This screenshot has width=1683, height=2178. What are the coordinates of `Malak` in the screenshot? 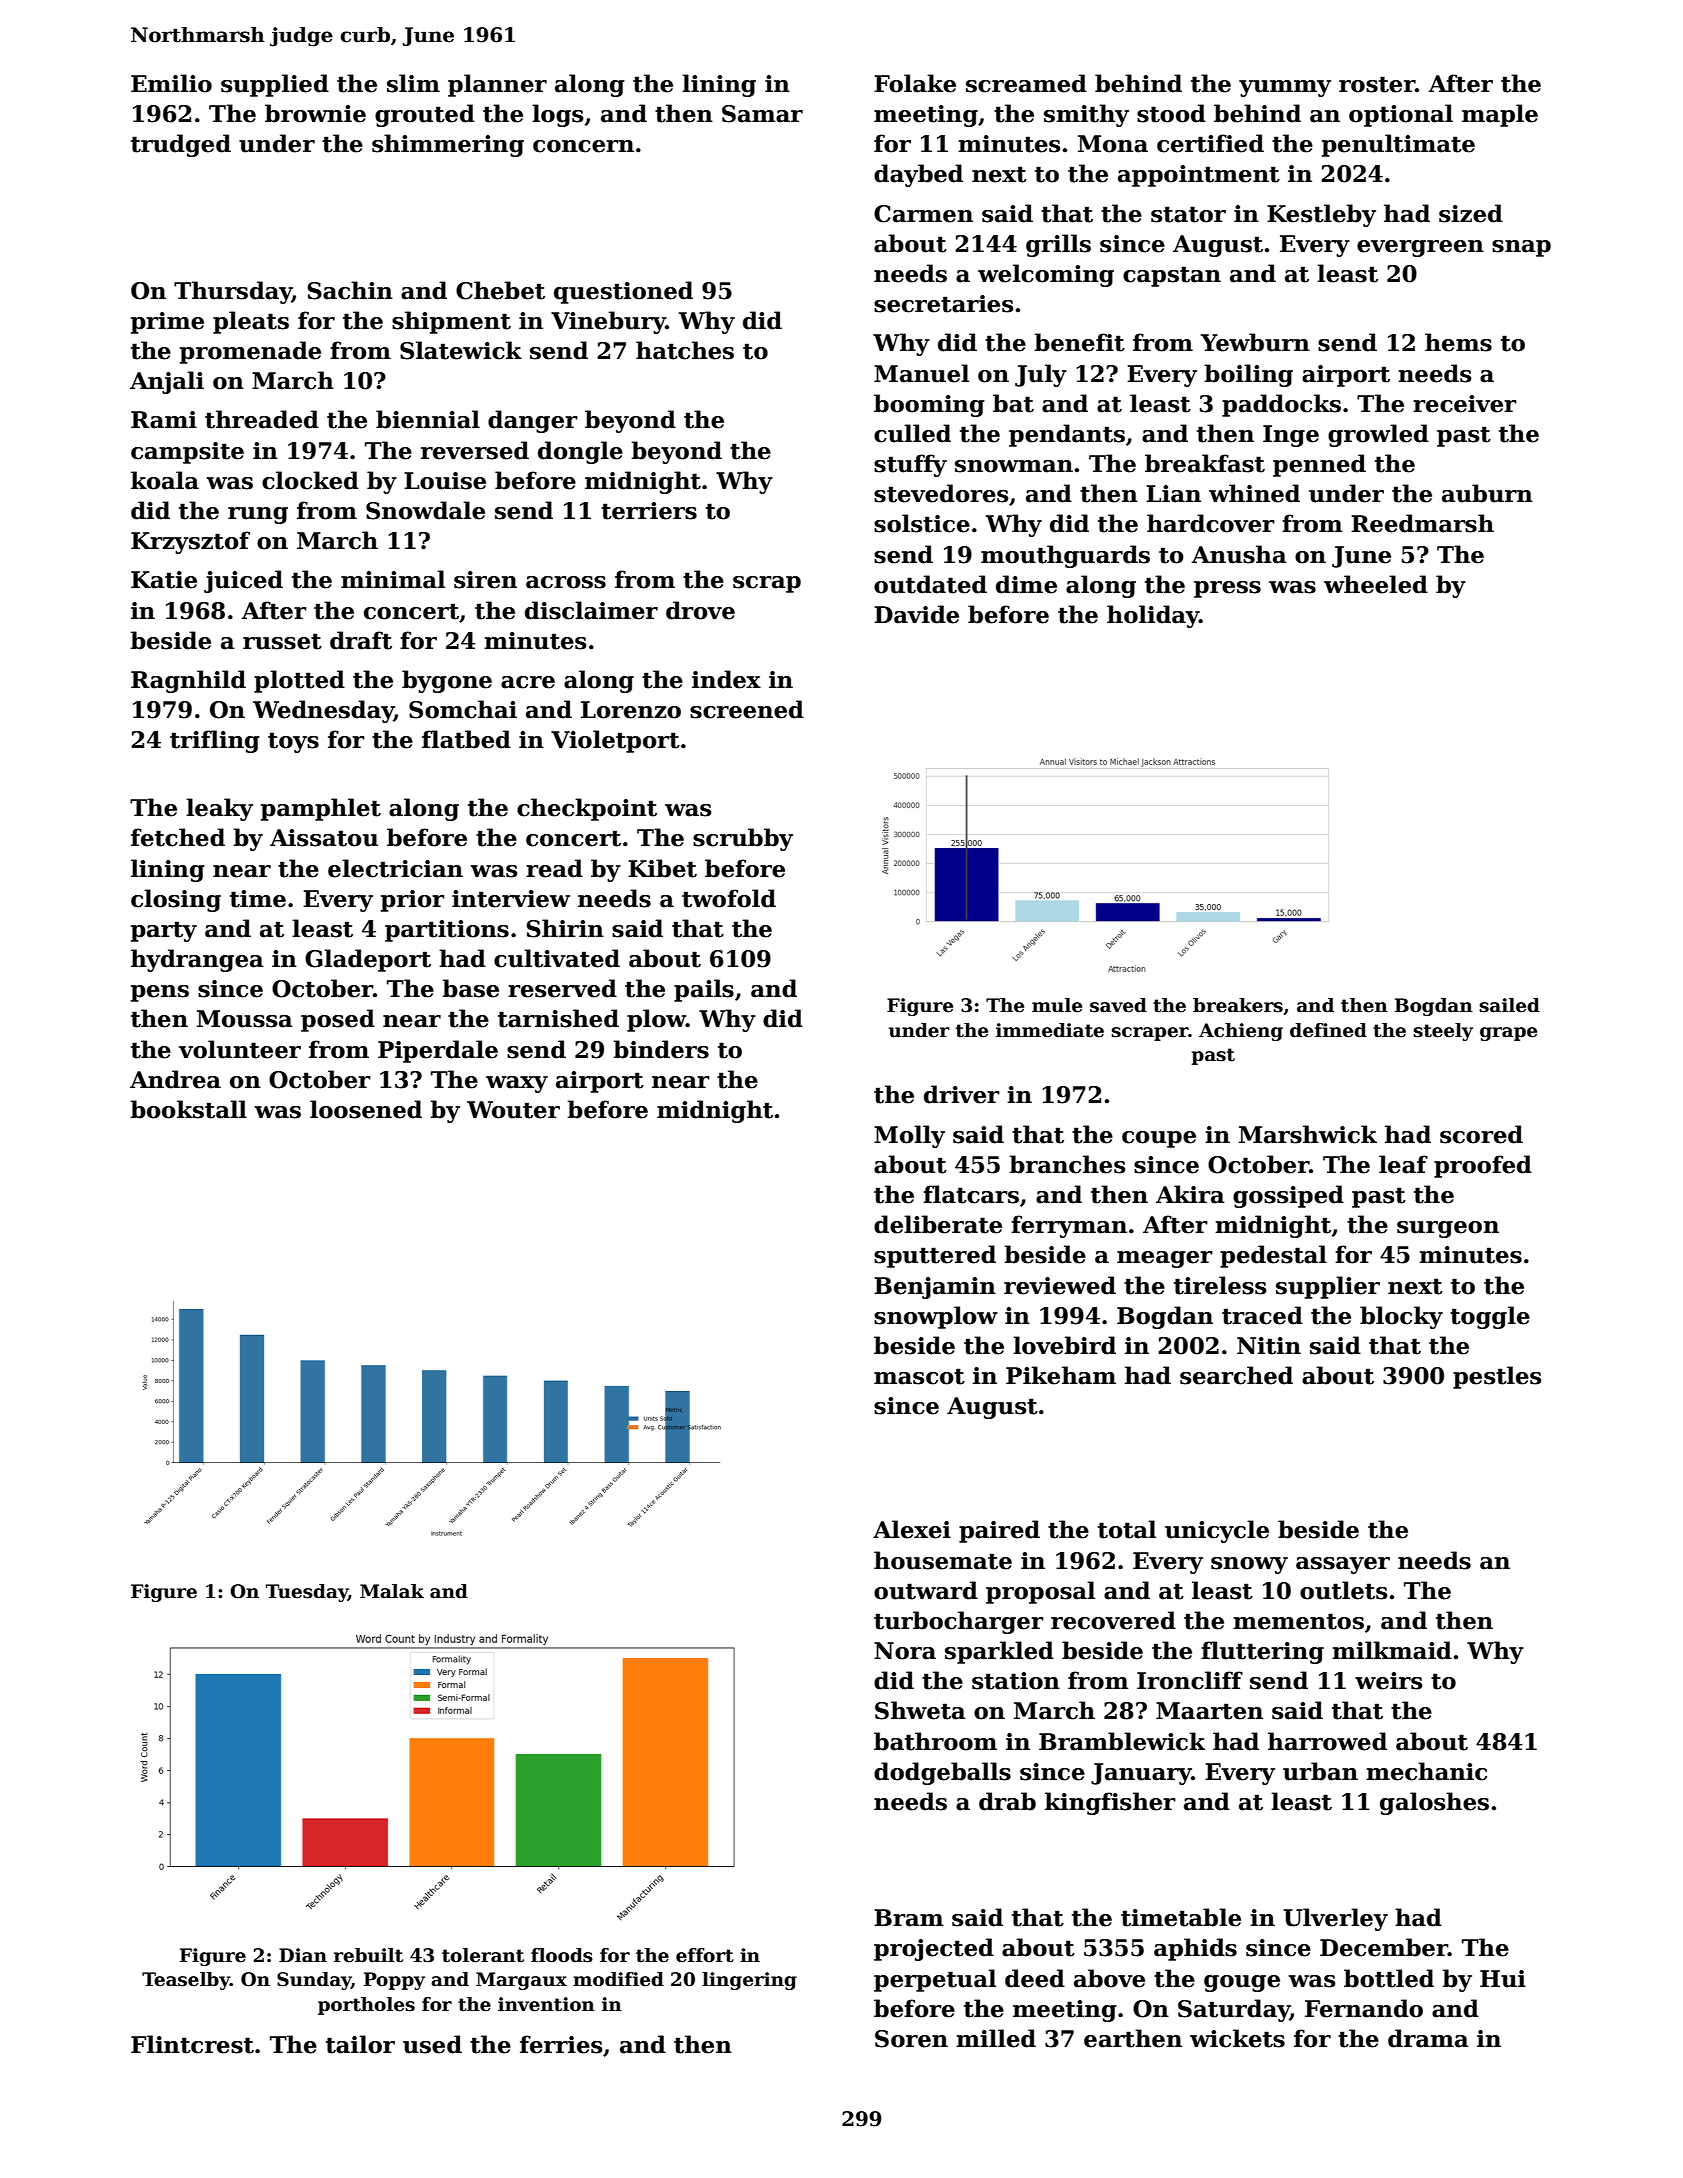 It's located at (392, 1591).
